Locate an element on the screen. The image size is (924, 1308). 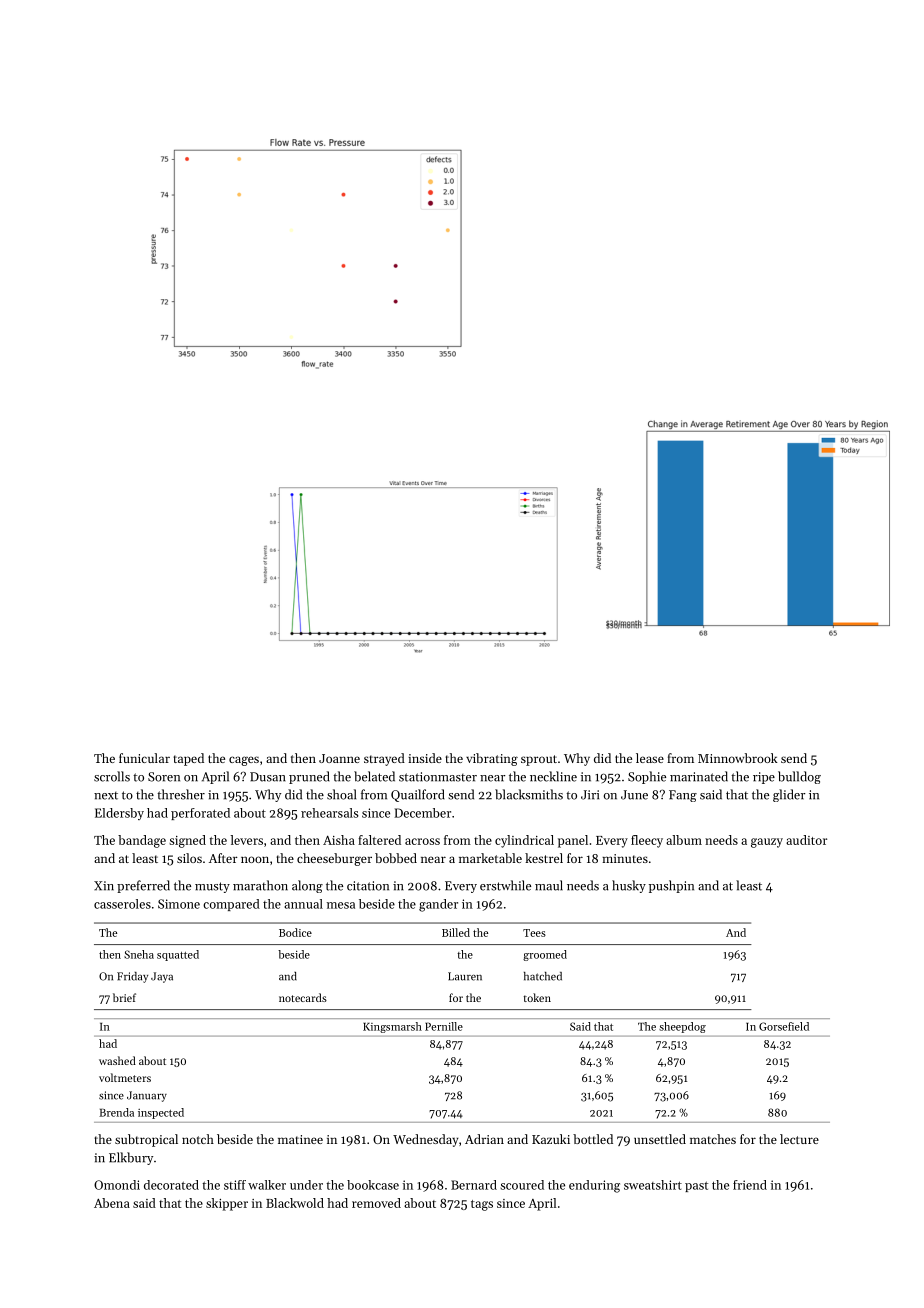
washed is located at coordinates (117, 1060).
